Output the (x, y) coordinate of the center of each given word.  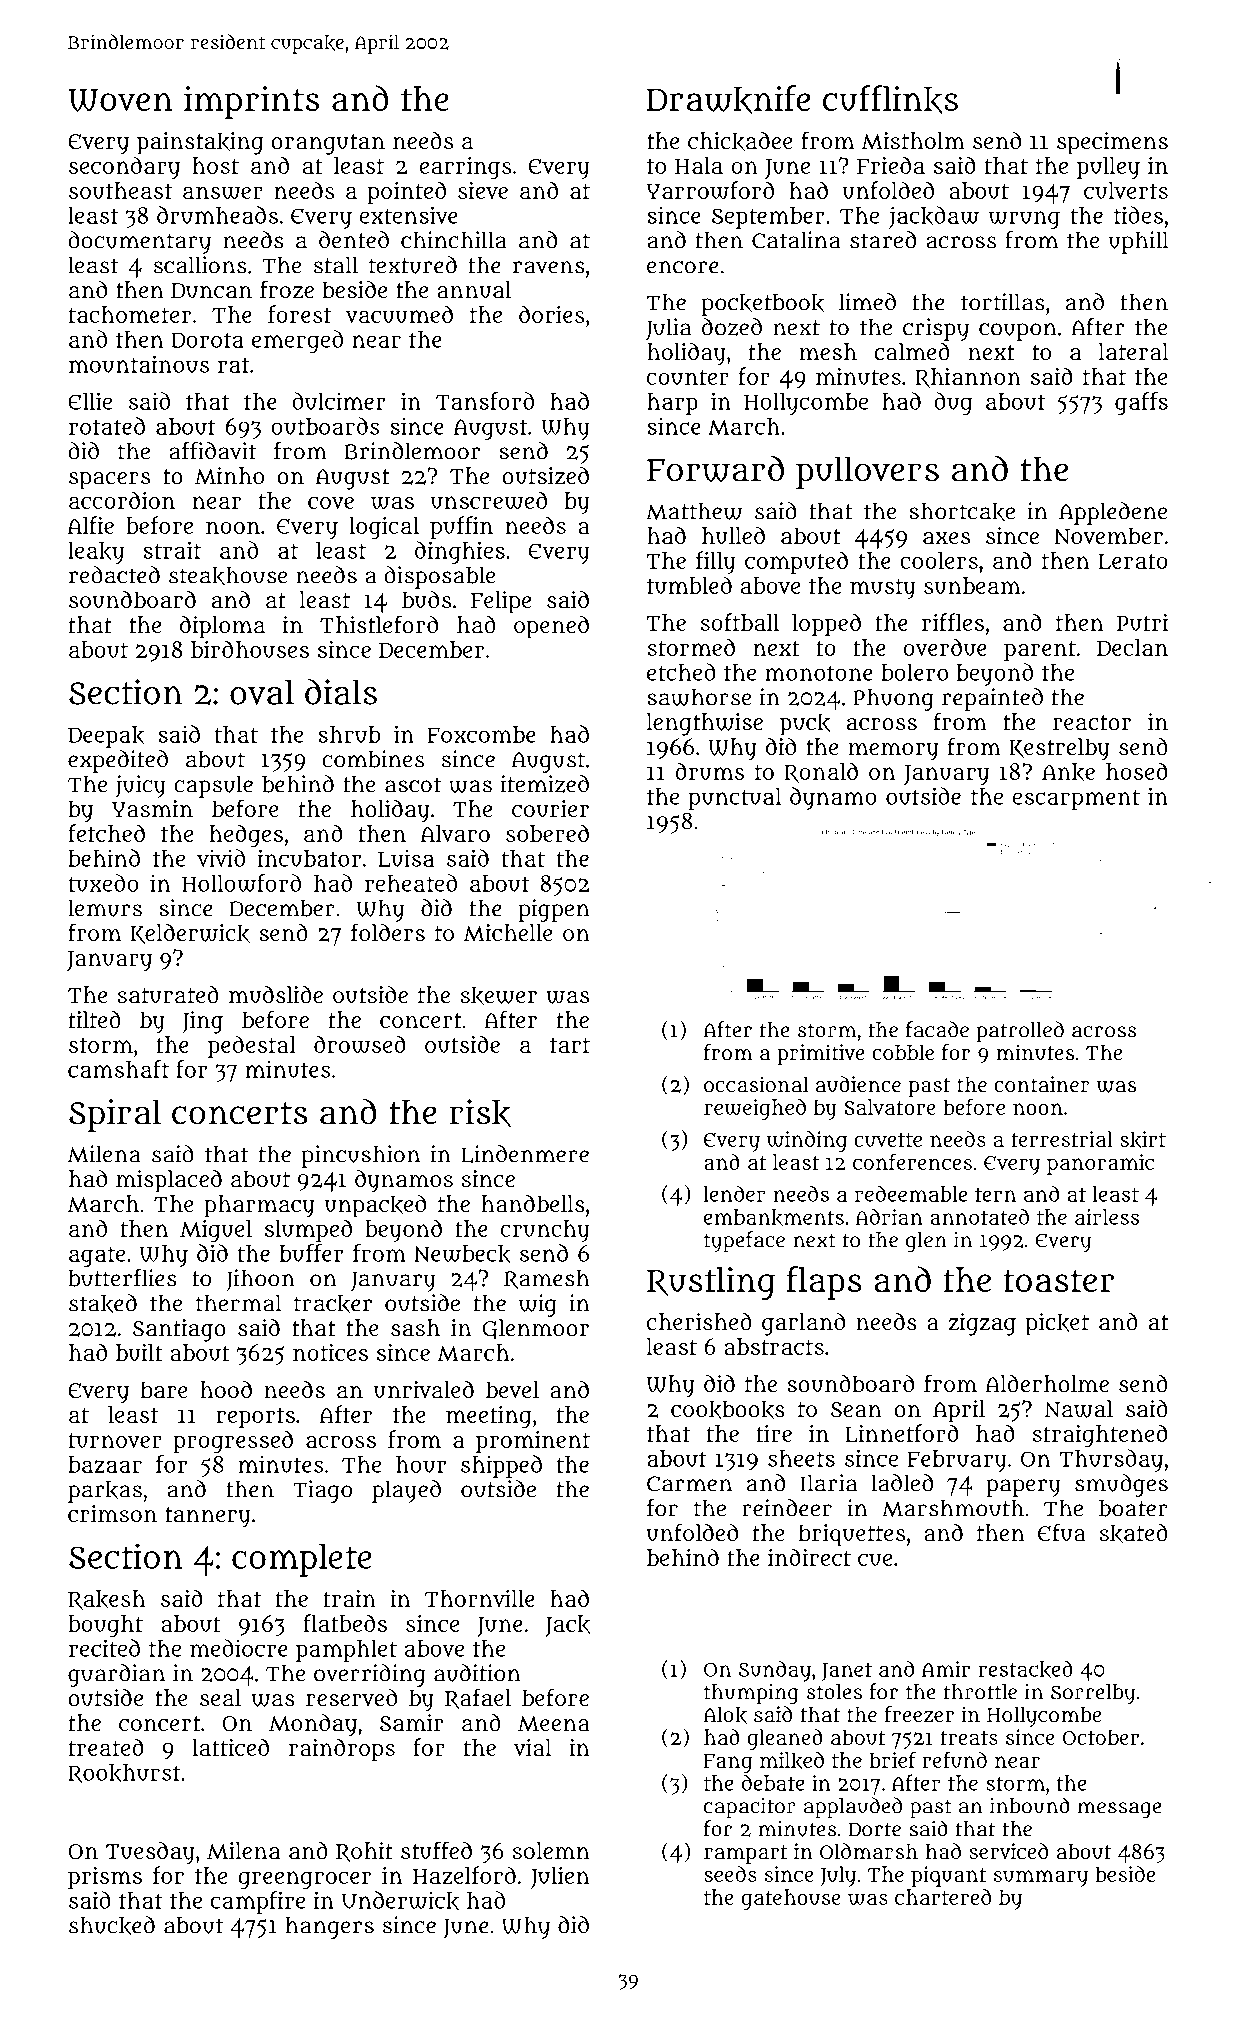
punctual (734, 799)
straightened (1099, 1436)
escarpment (1076, 799)
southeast (120, 190)
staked (103, 1303)
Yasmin (152, 808)
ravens (549, 267)
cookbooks (728, 1409)
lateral (1134, 351)
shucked (112, 1925)
